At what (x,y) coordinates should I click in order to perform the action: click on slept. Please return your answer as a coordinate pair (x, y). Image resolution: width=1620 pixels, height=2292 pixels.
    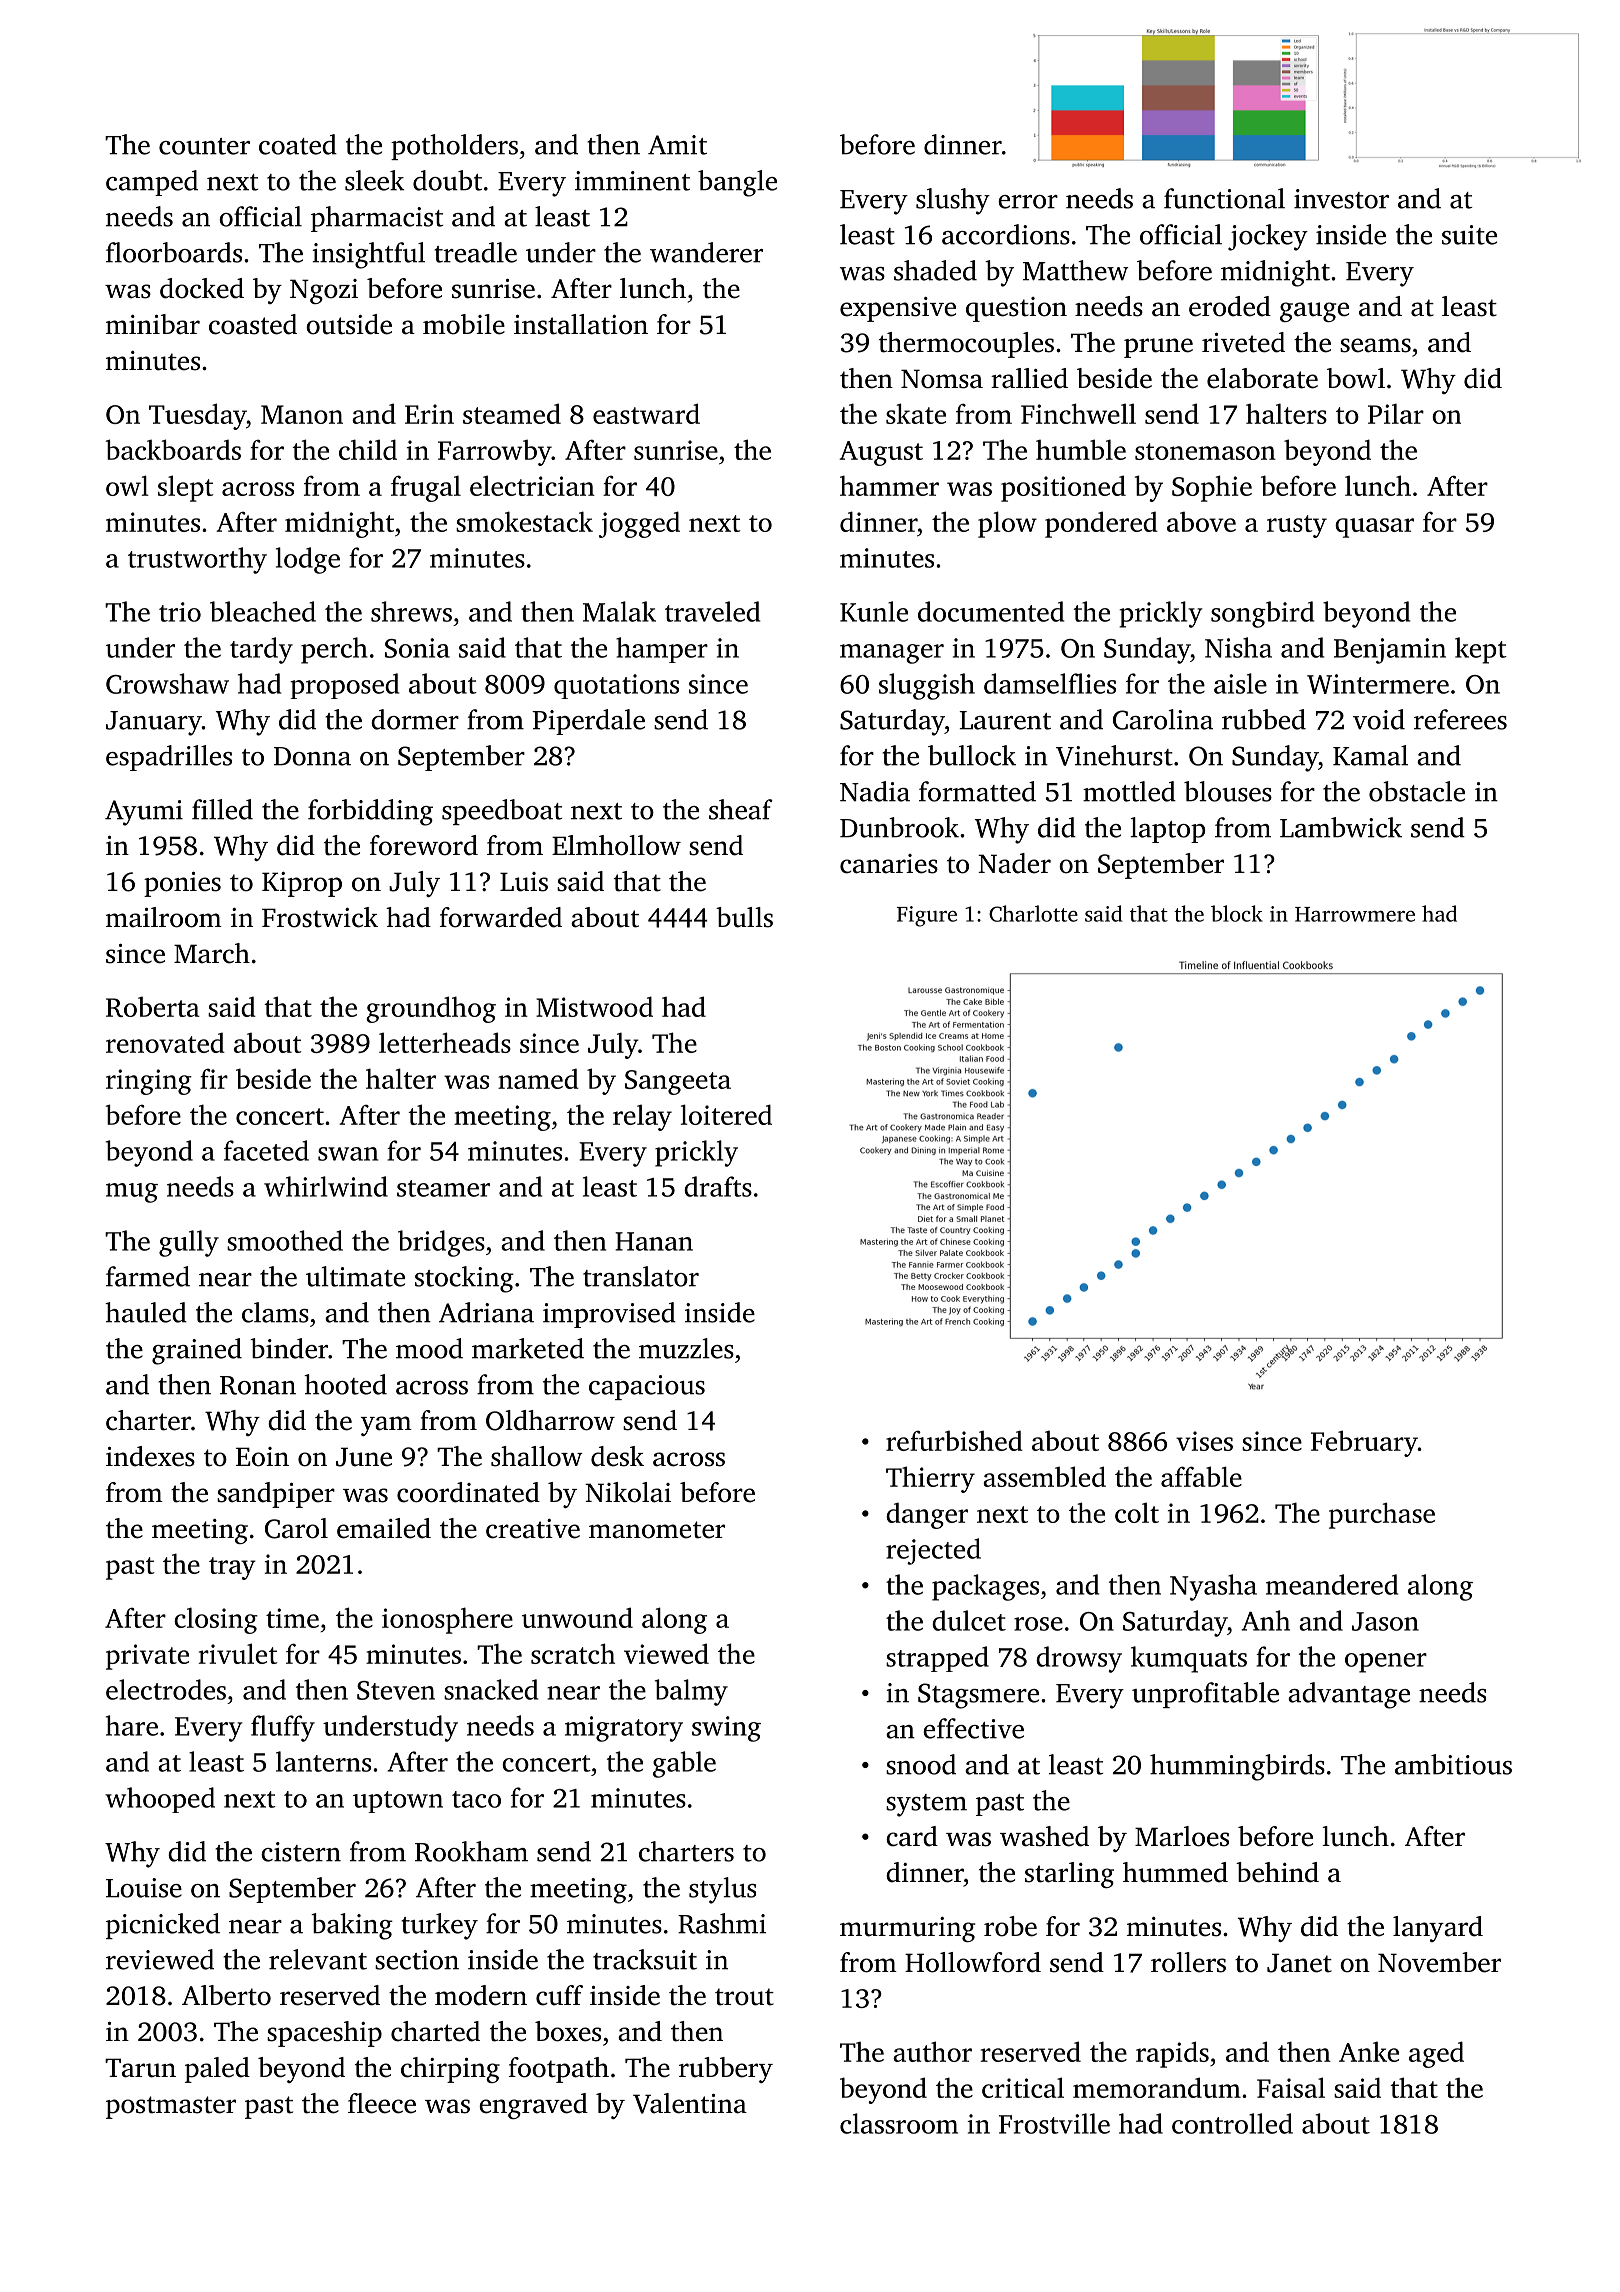
    Looking at the image, I should click on (186, 488).
